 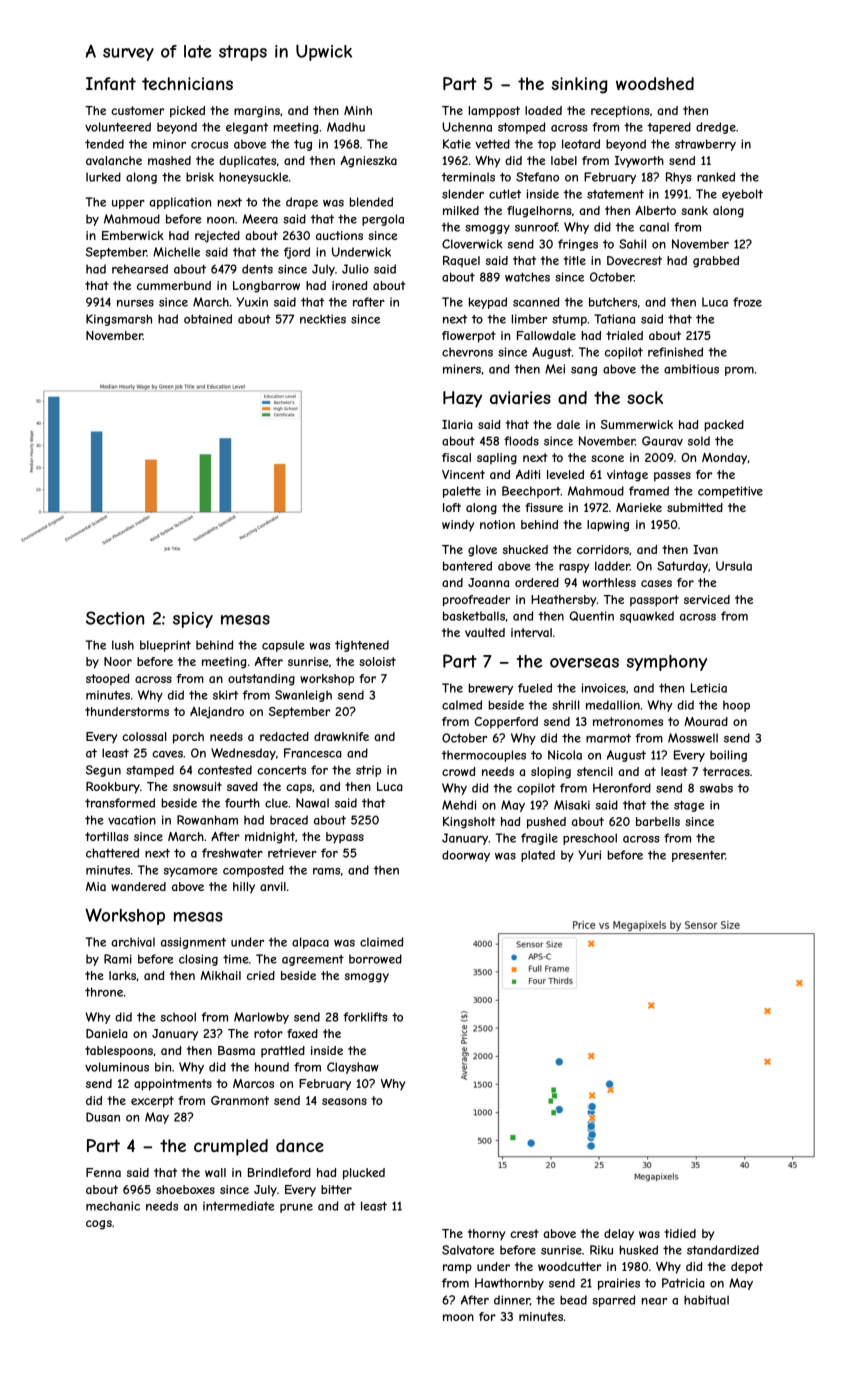 What do you see at coordinates (96, 886) in the page?
I see `Mia` at bounding box center [96, 886].
